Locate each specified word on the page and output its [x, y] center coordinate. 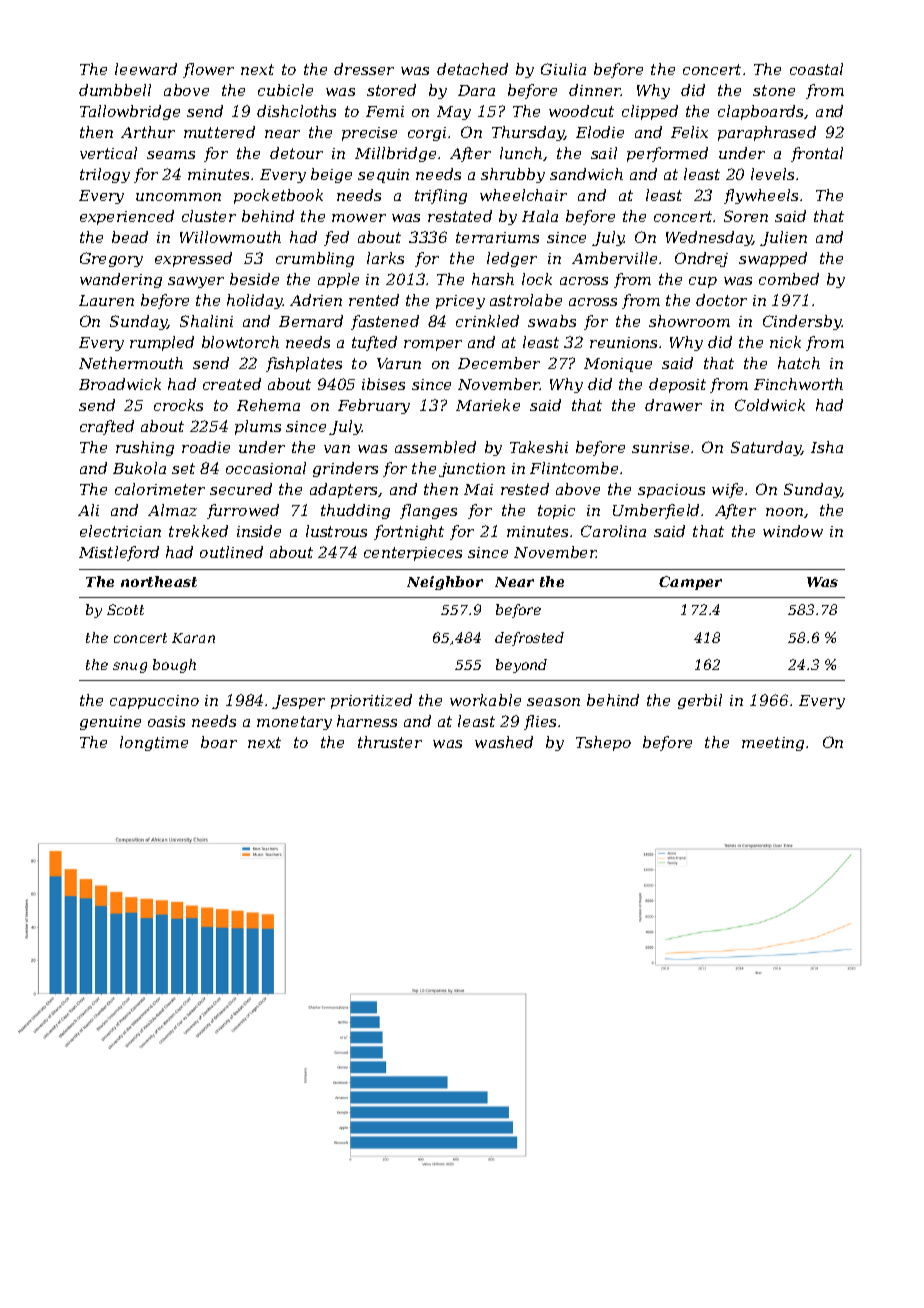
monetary [294, 723]
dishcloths [296, 111]
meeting [773, 744]
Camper [690, 583]
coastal [816, 69]
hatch [799, 363]
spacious [671, 491]
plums [258, 427]
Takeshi [539, 447]
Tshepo [603, 743]
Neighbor [445, 583]
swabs [552, 321]
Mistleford [119, 553]
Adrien [316, 300]
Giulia [563, 69]
